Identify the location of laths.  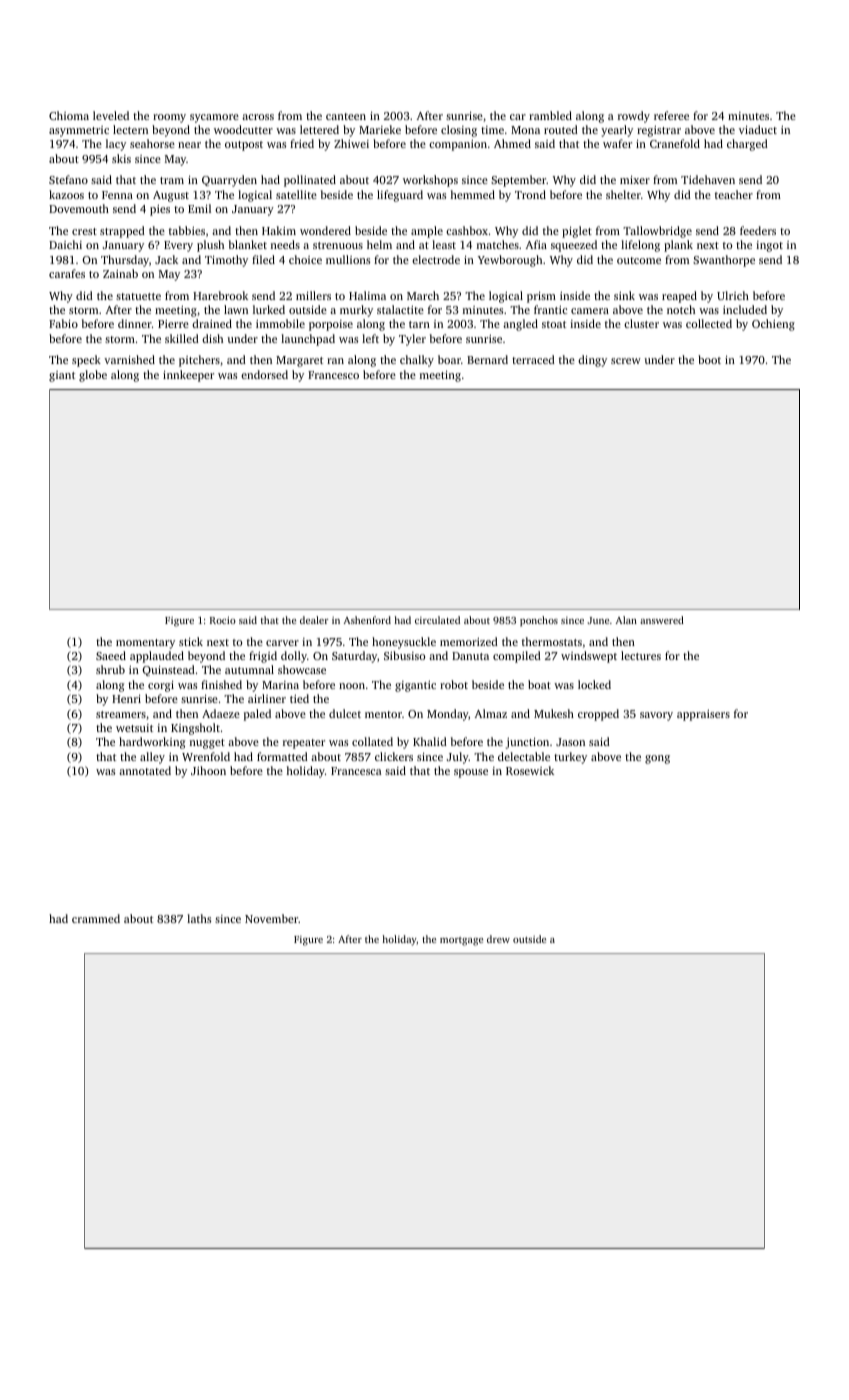
(199, 918).
